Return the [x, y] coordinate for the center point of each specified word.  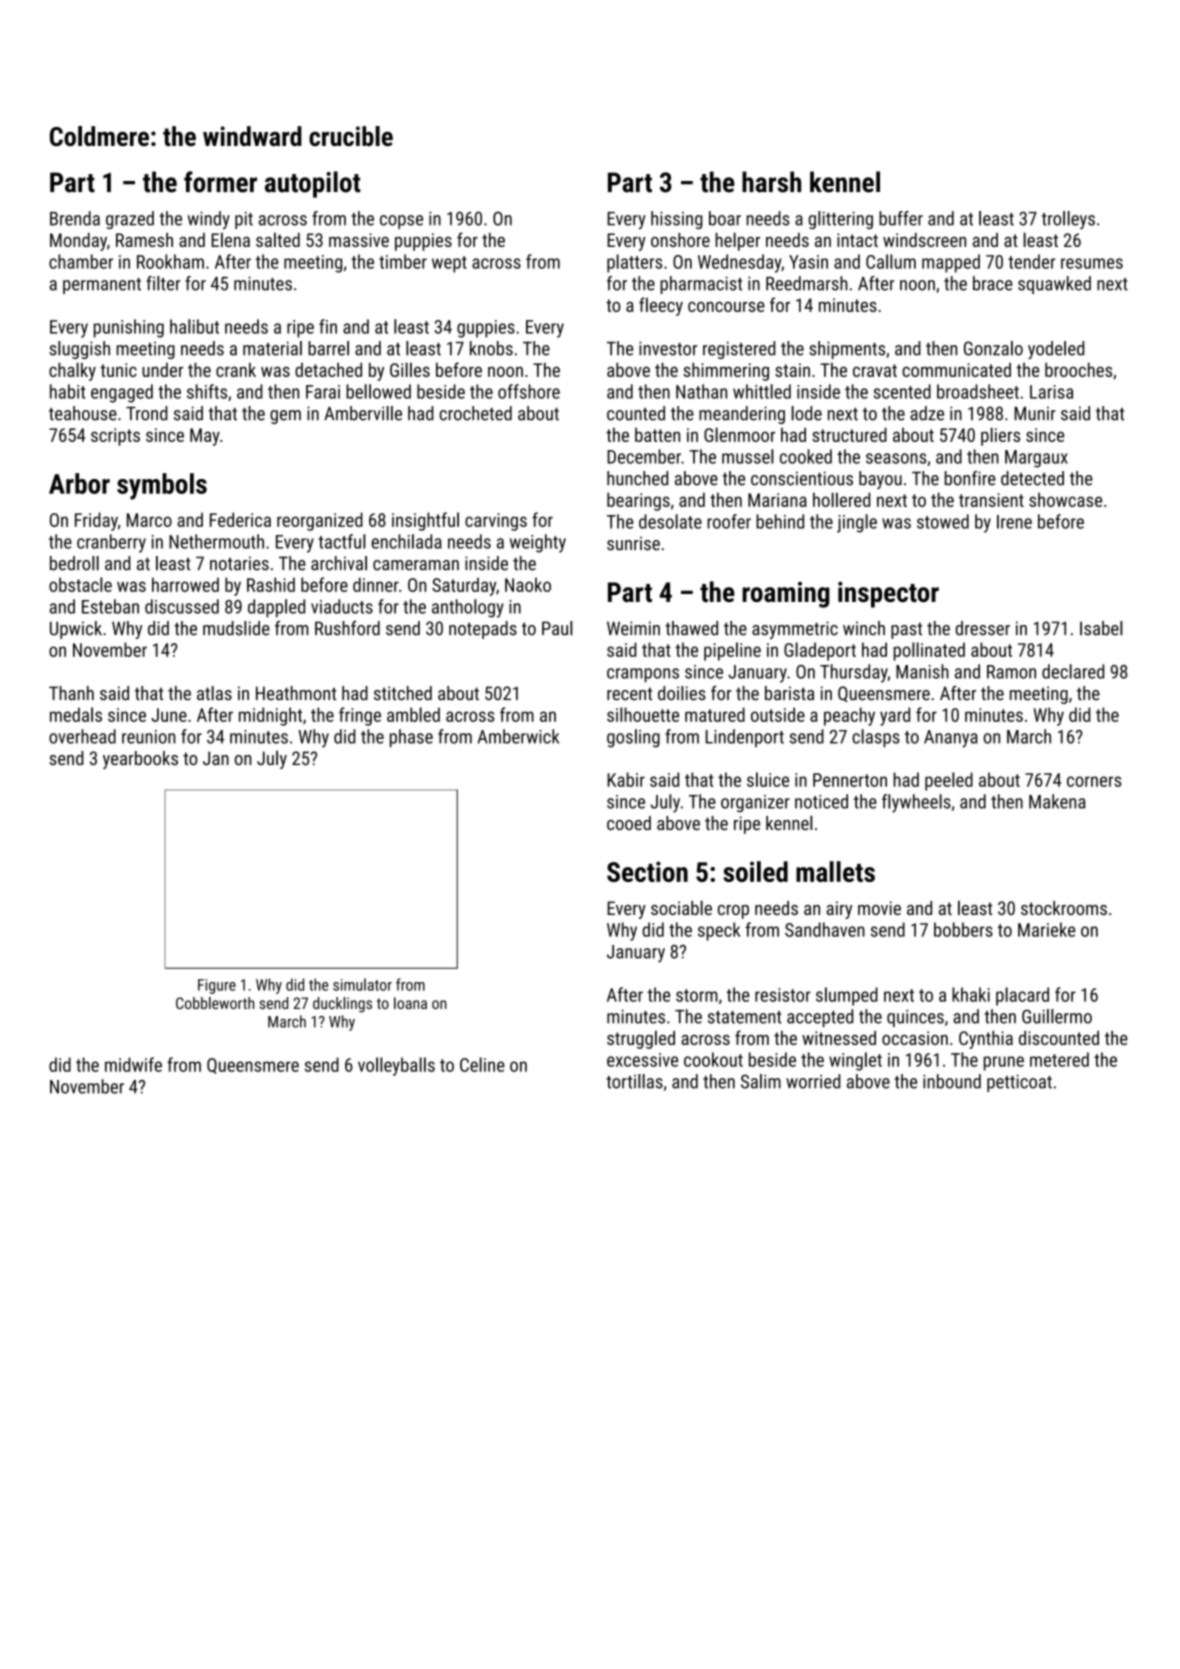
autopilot [313, 184]
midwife [133, 1064]
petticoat [1019, 1083]
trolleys [1068, 220]
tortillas [634, 1081]
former [220, 182]
